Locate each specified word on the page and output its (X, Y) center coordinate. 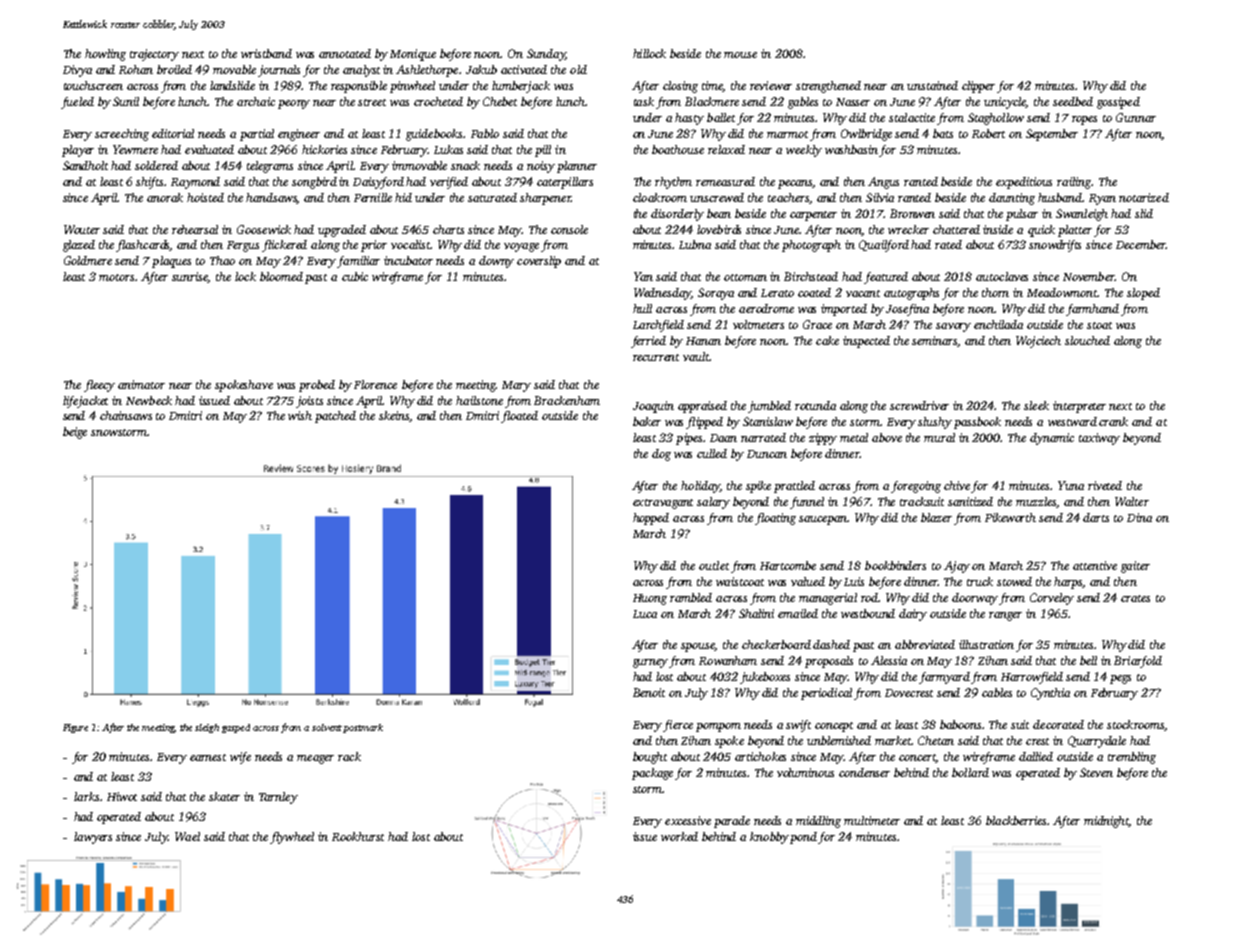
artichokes (760, 756)
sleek (1036, 405)
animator (141, 384)
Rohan (136, 69)
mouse (740, 55)
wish (300, 415)
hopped (651, 519)
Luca (645, 614)
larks (86, 796)
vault (696, 356)
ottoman (745, 277)
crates (1135, 598)
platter (1075, 231)
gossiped (1118, 103)
